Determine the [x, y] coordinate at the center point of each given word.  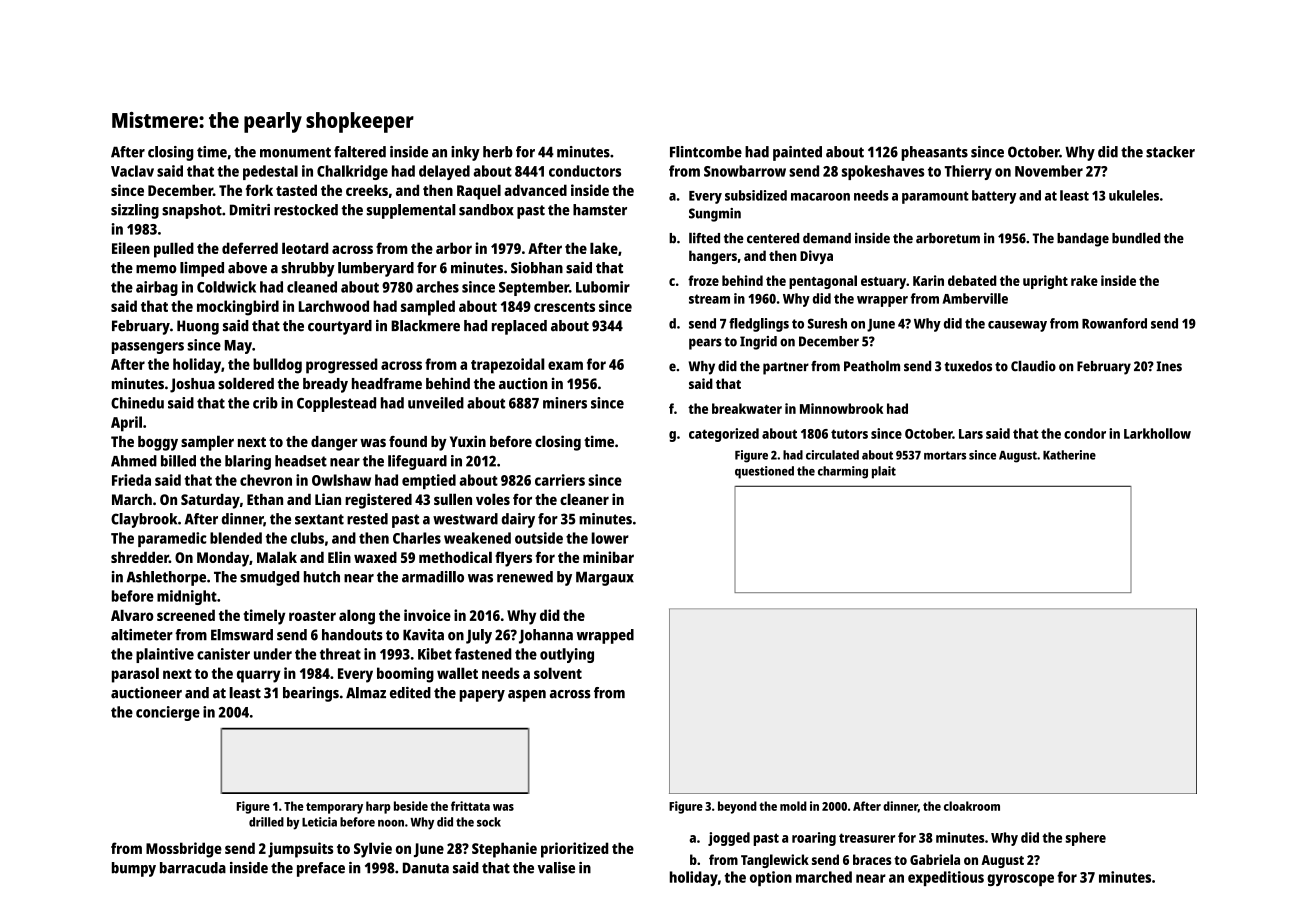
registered [378, 501]
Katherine [1069, 455]
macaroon [820, 197]
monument [295, 152]
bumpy [134, 869]
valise [556, 868]
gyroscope [1020, 880]
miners [565, 403]
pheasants [934, 153]
